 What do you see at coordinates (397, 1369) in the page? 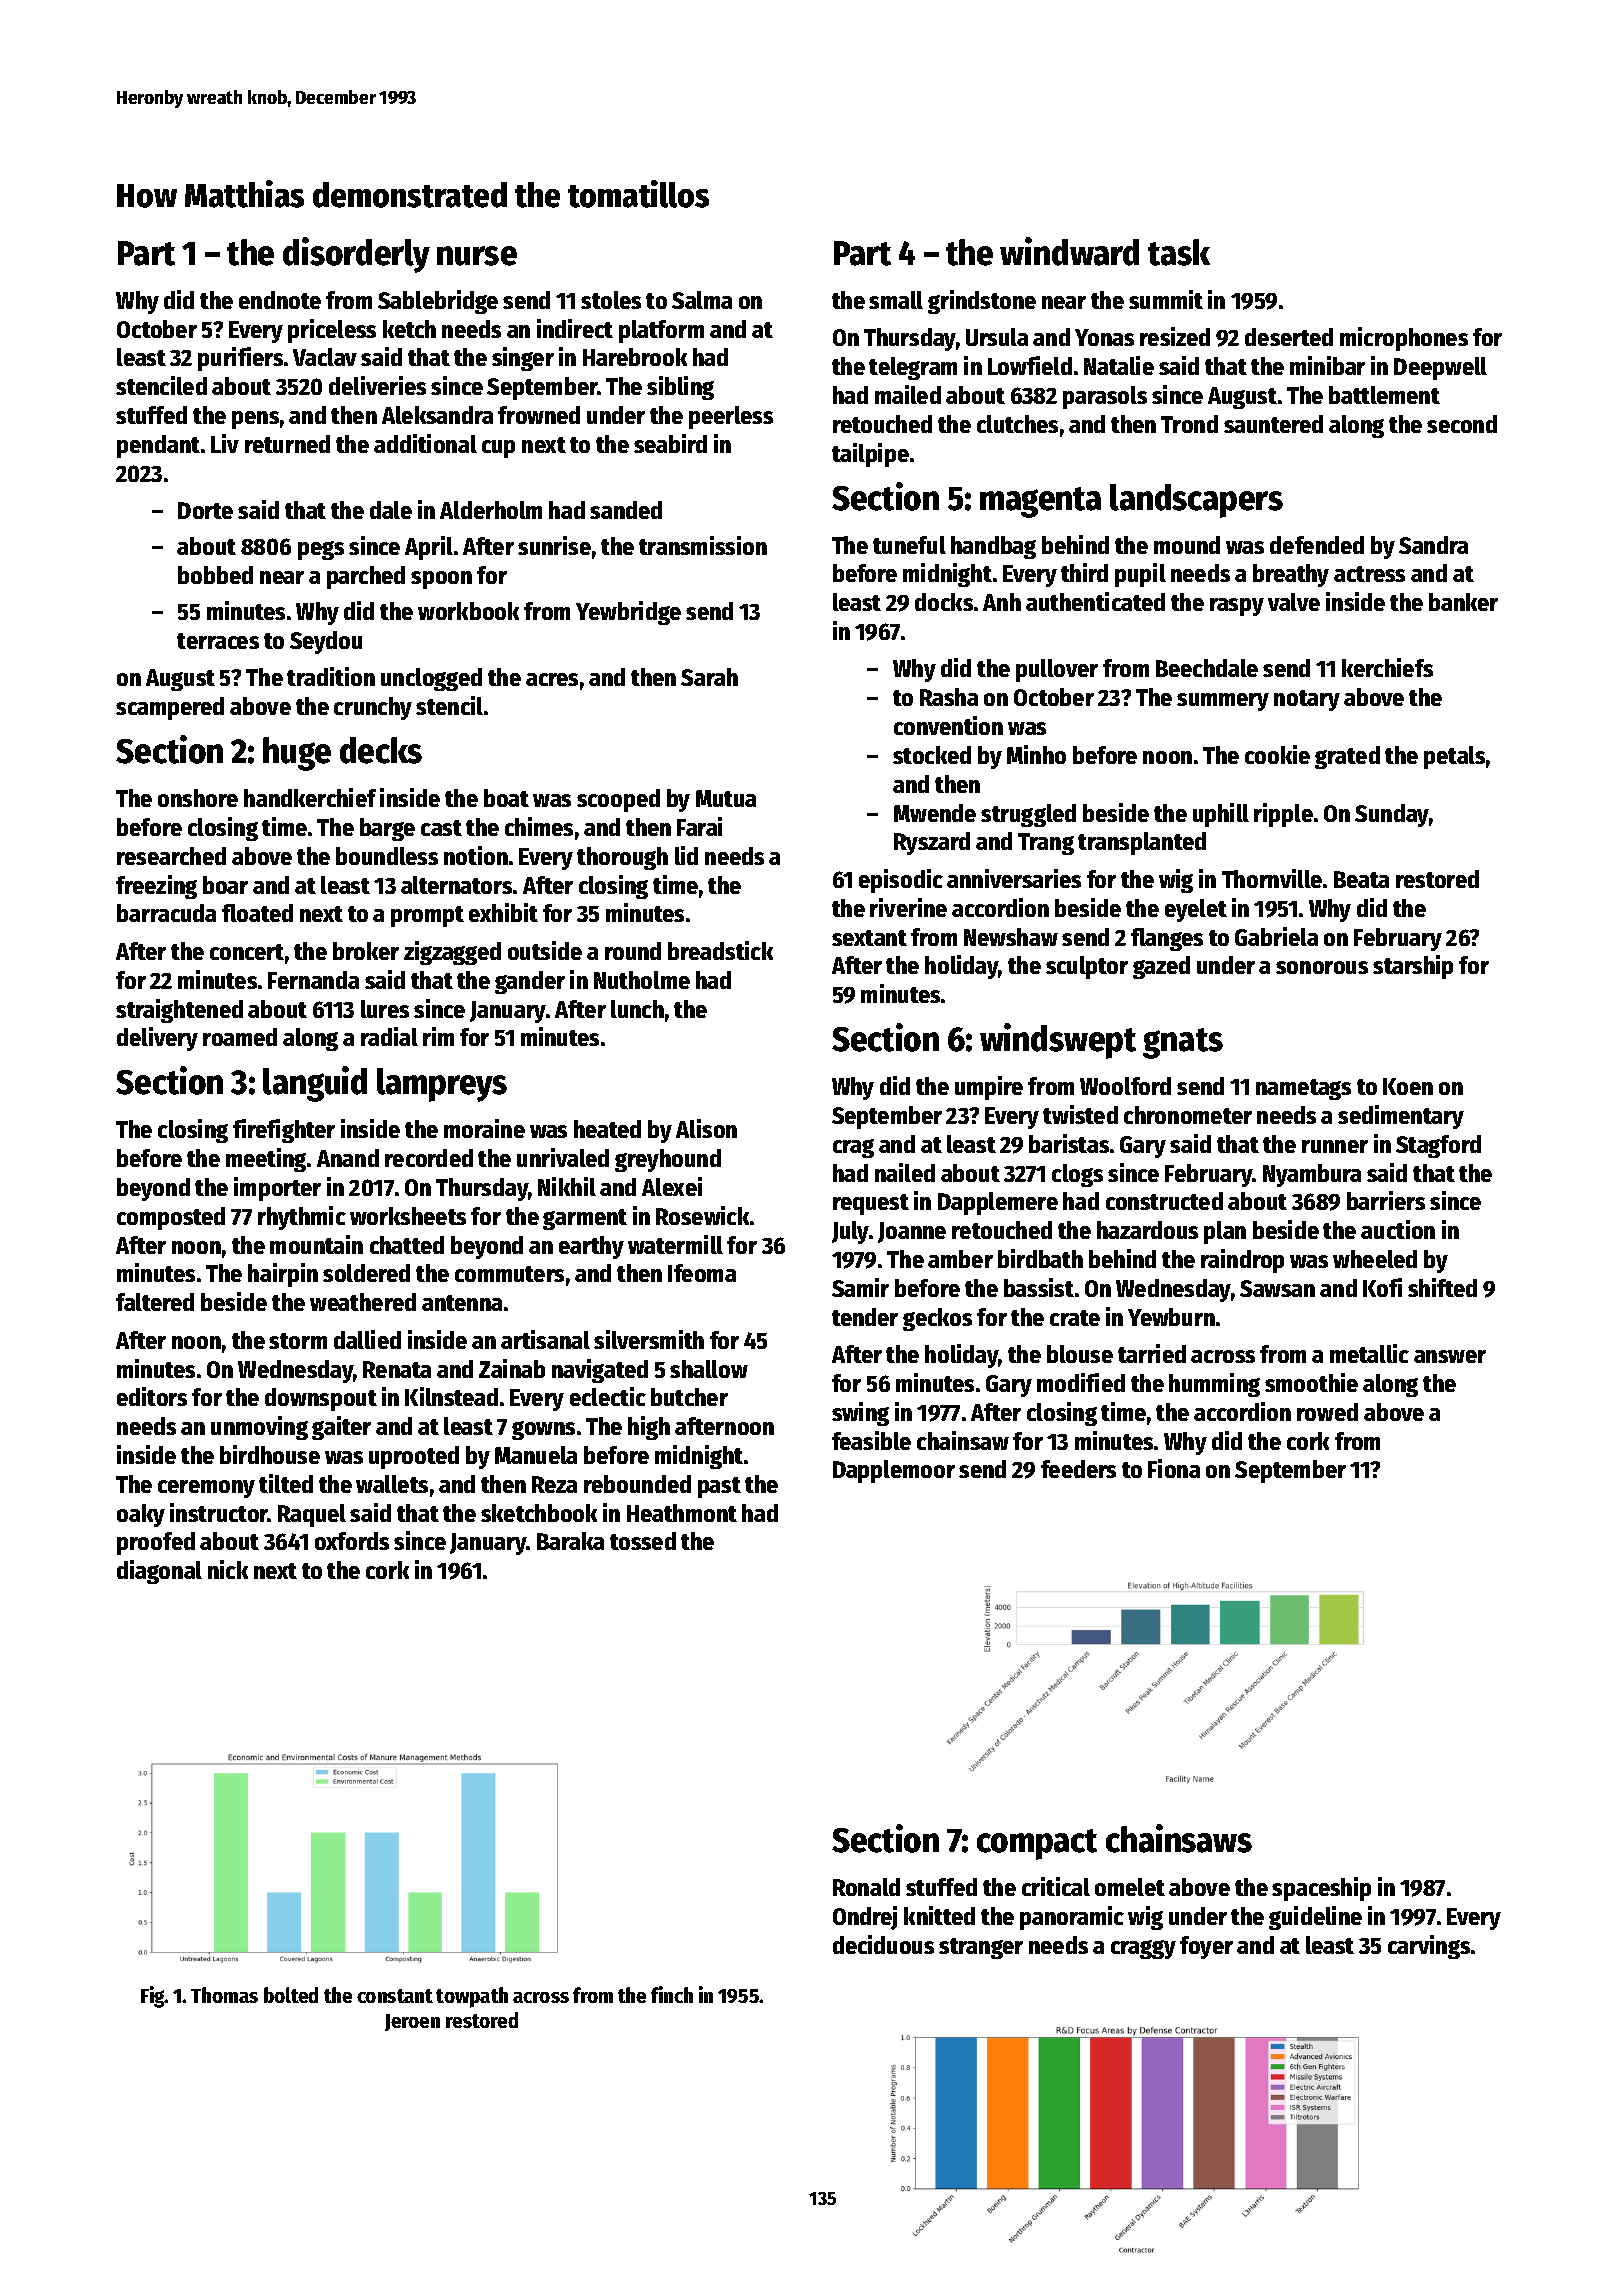
I see `Renata` at bounding box center [397, 1369].
